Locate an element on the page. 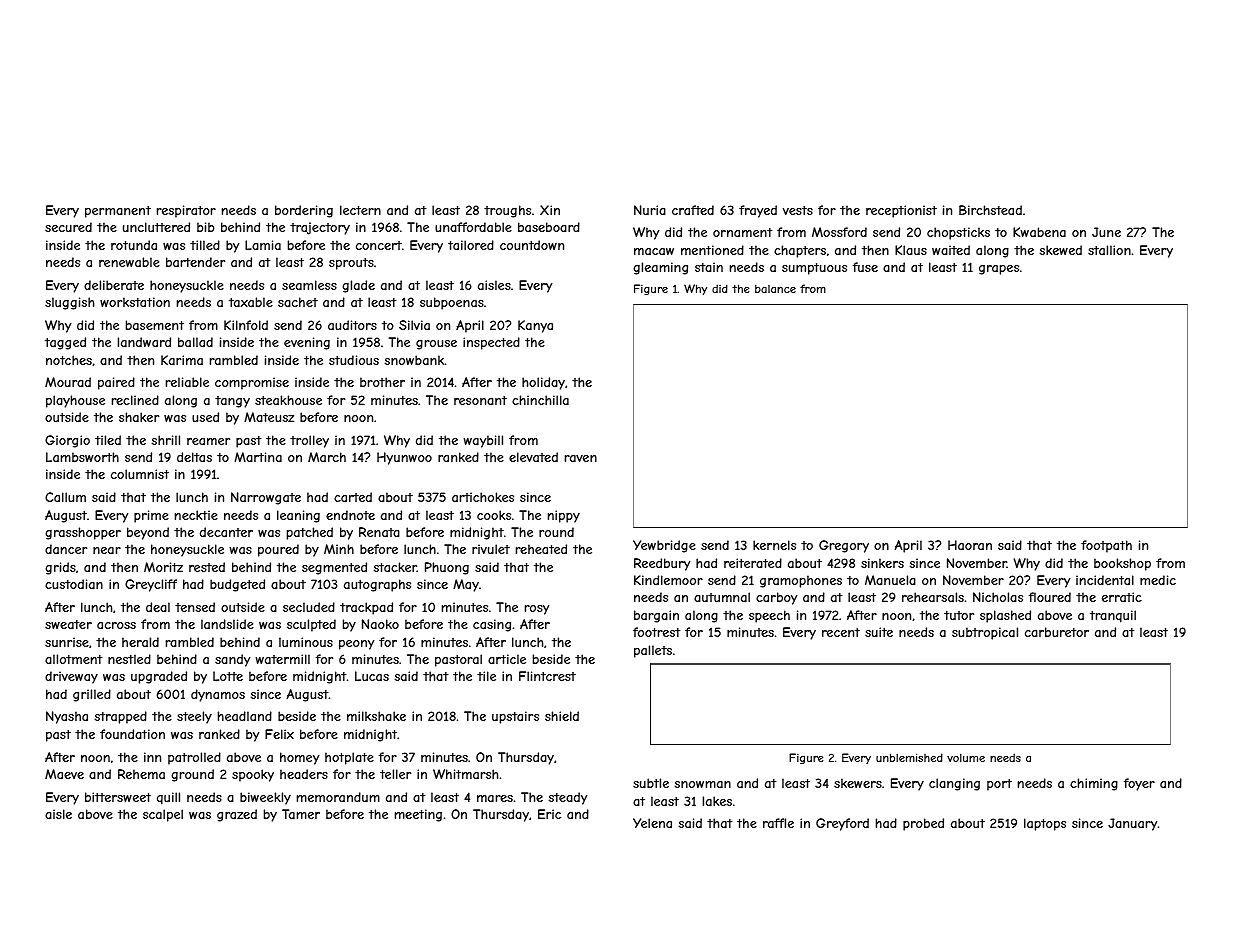  Phuong is located at coordinates (447, 568).
